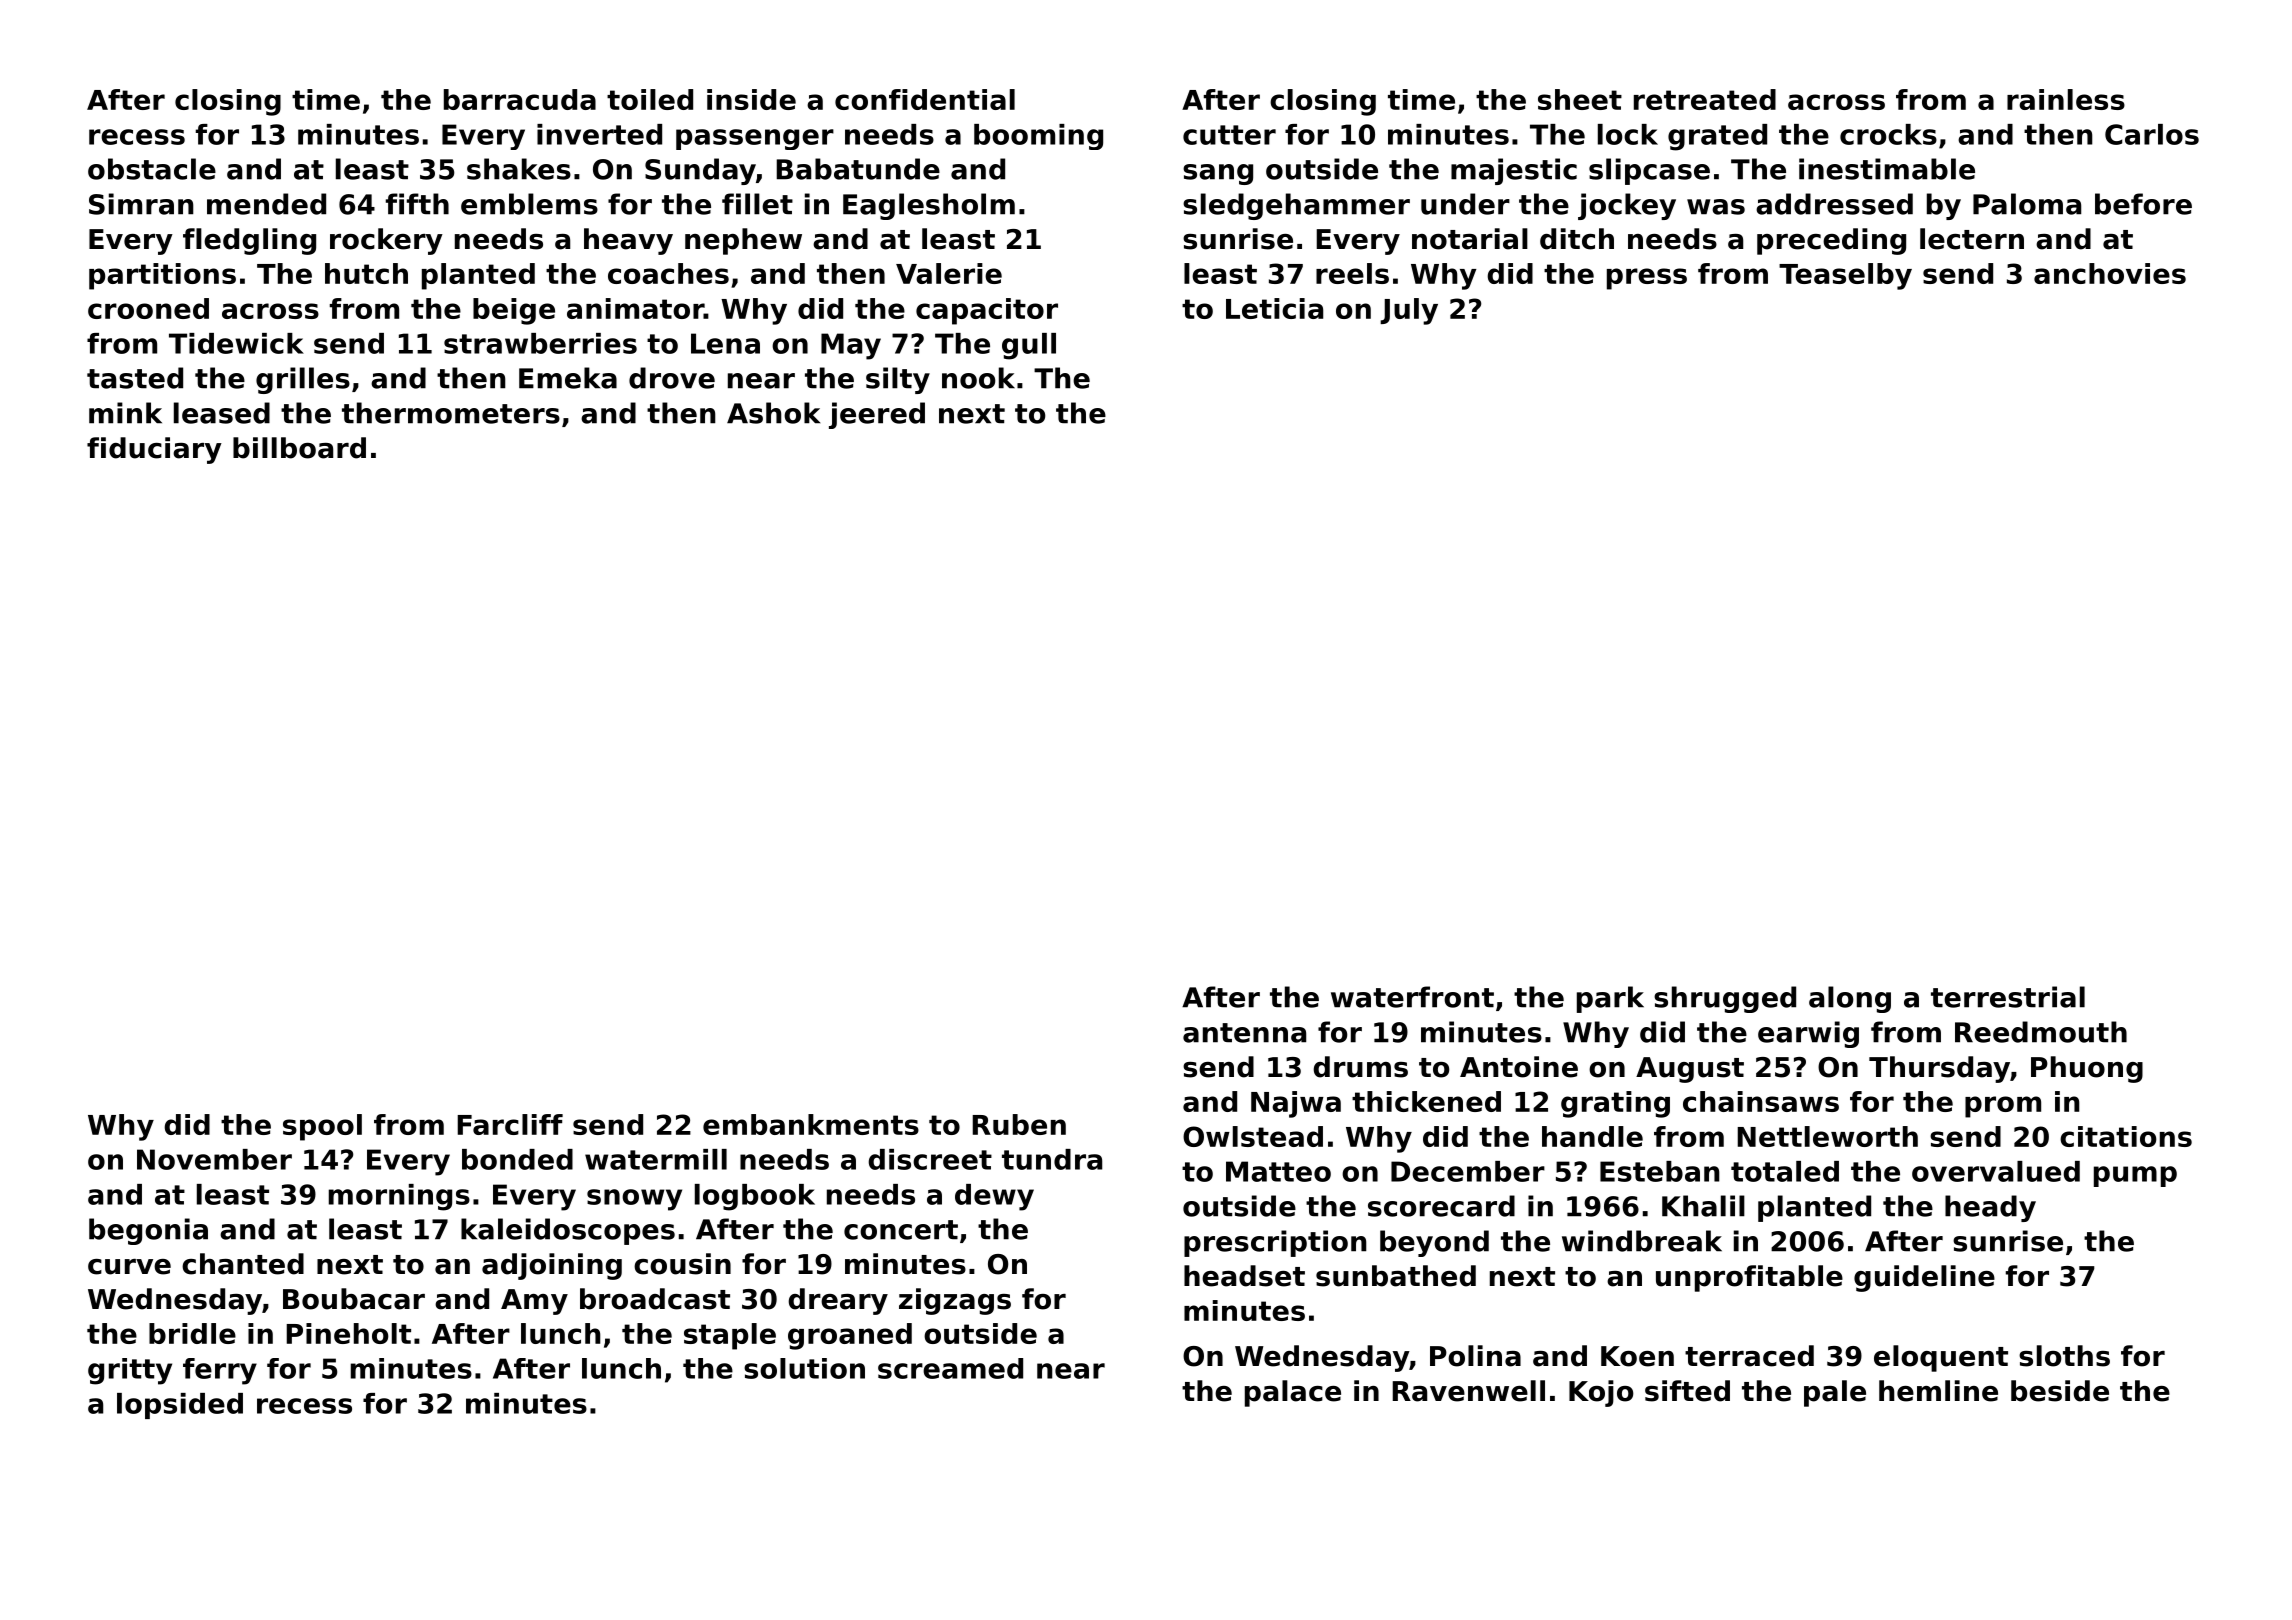  What do you see at coordinates (1887, 169) in the screenshot?
I see `inestimable` at bounding box center [1887, 169].
